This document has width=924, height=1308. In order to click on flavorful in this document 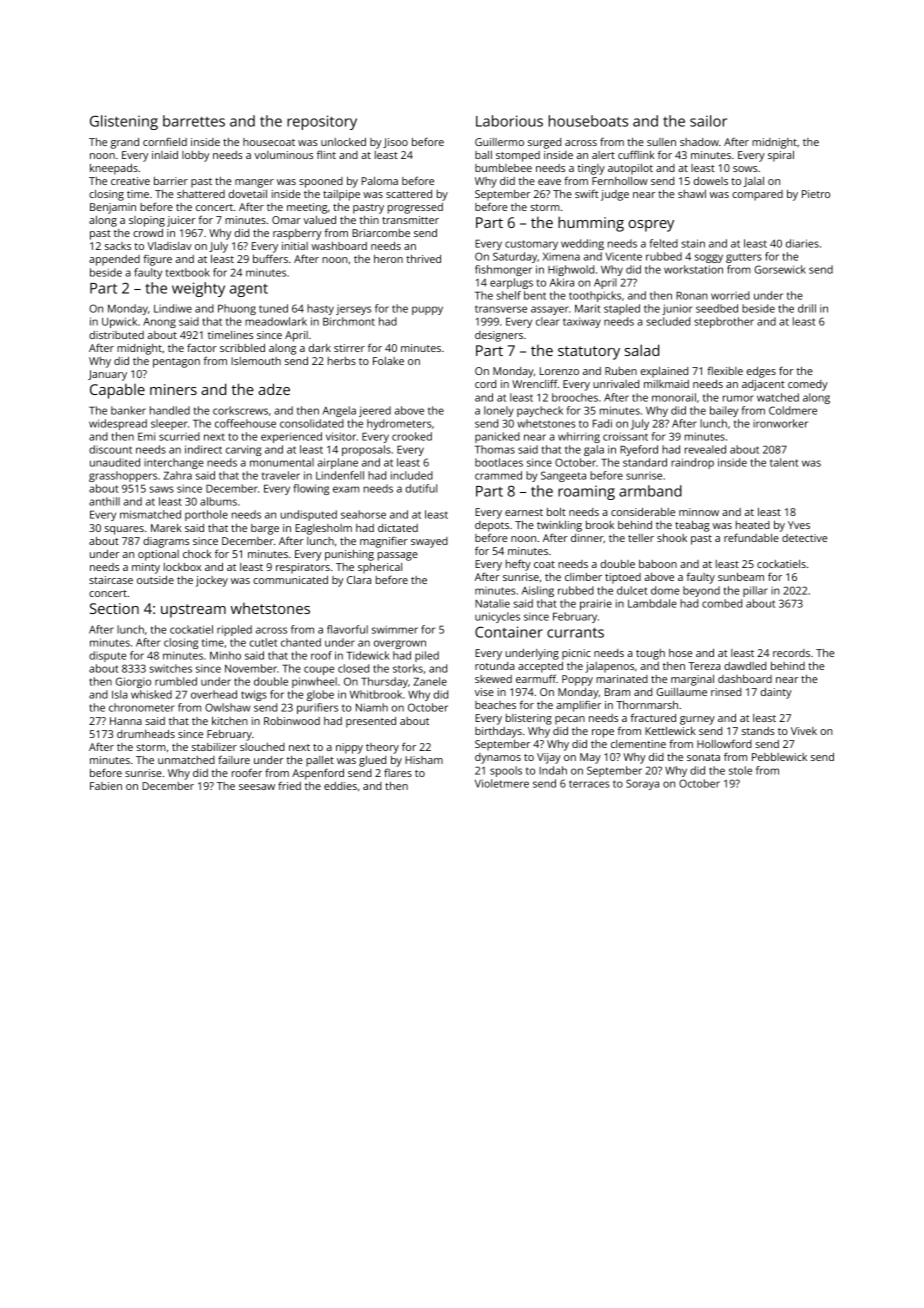, I will do `click(347, 629)`.
